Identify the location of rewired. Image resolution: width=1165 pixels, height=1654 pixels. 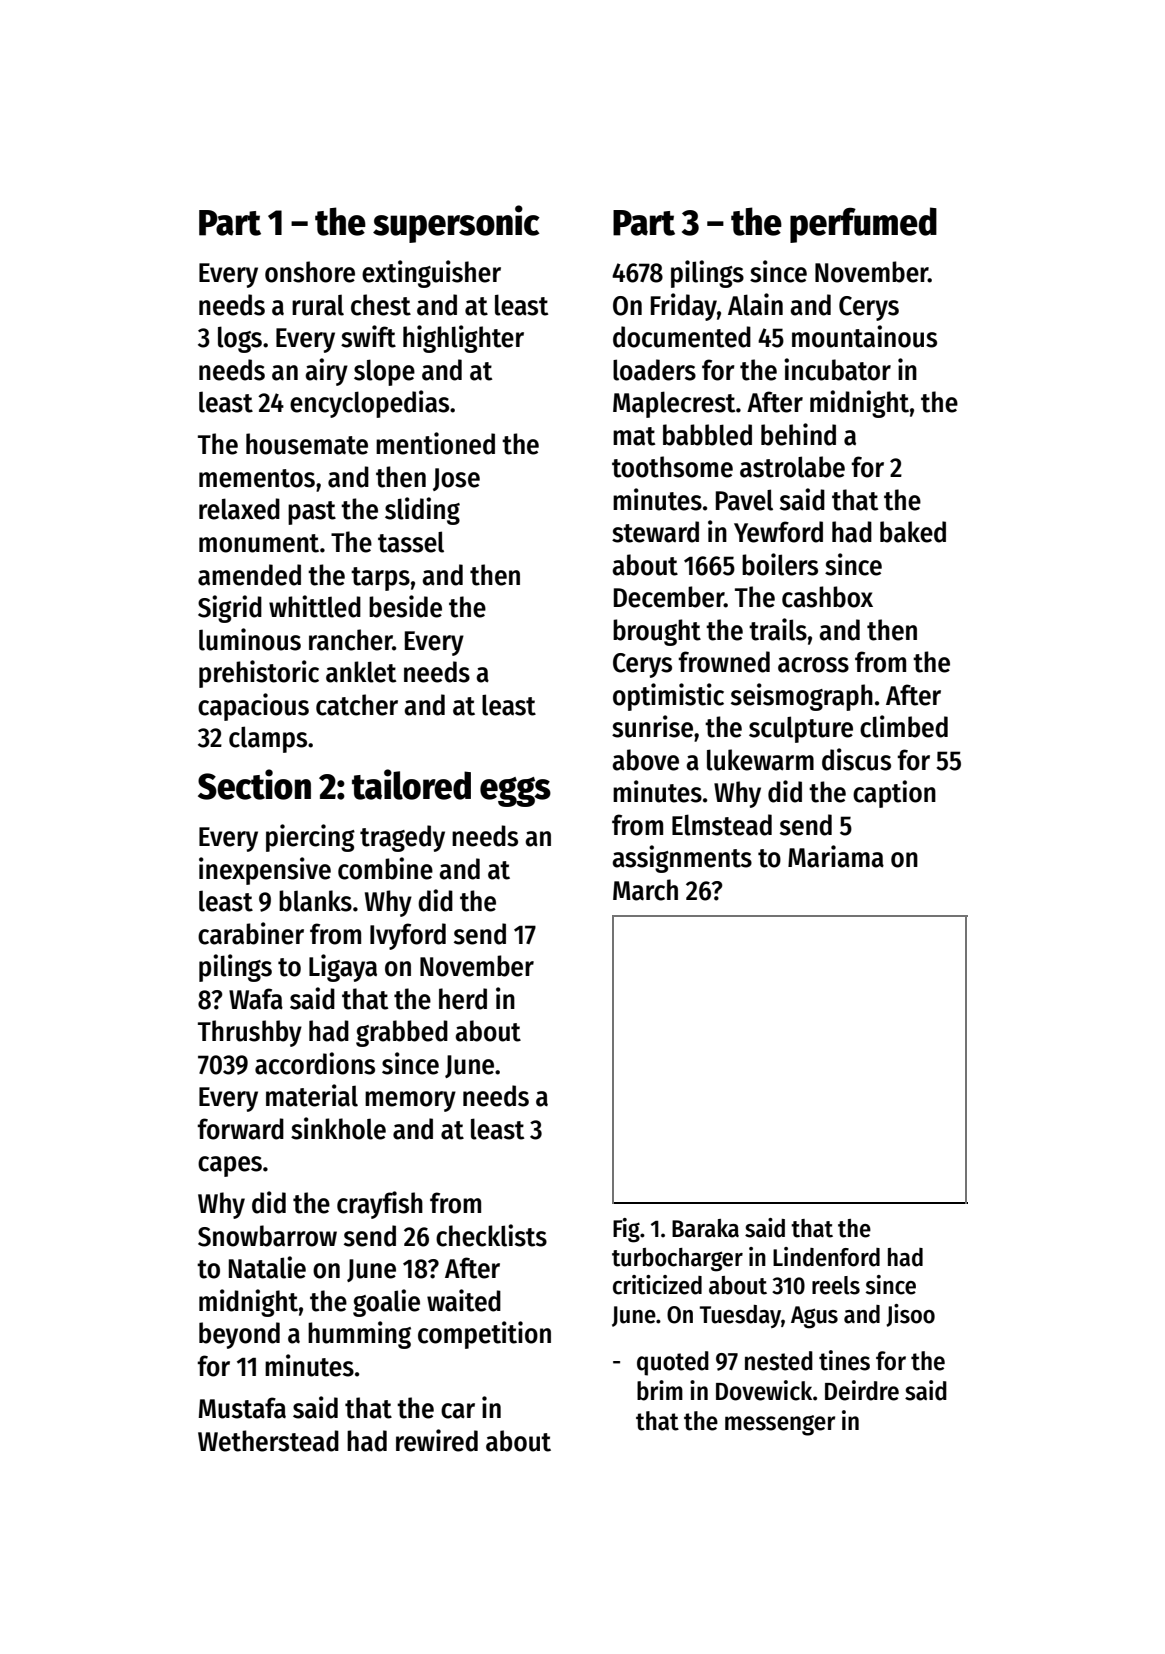
(437, 1440).
